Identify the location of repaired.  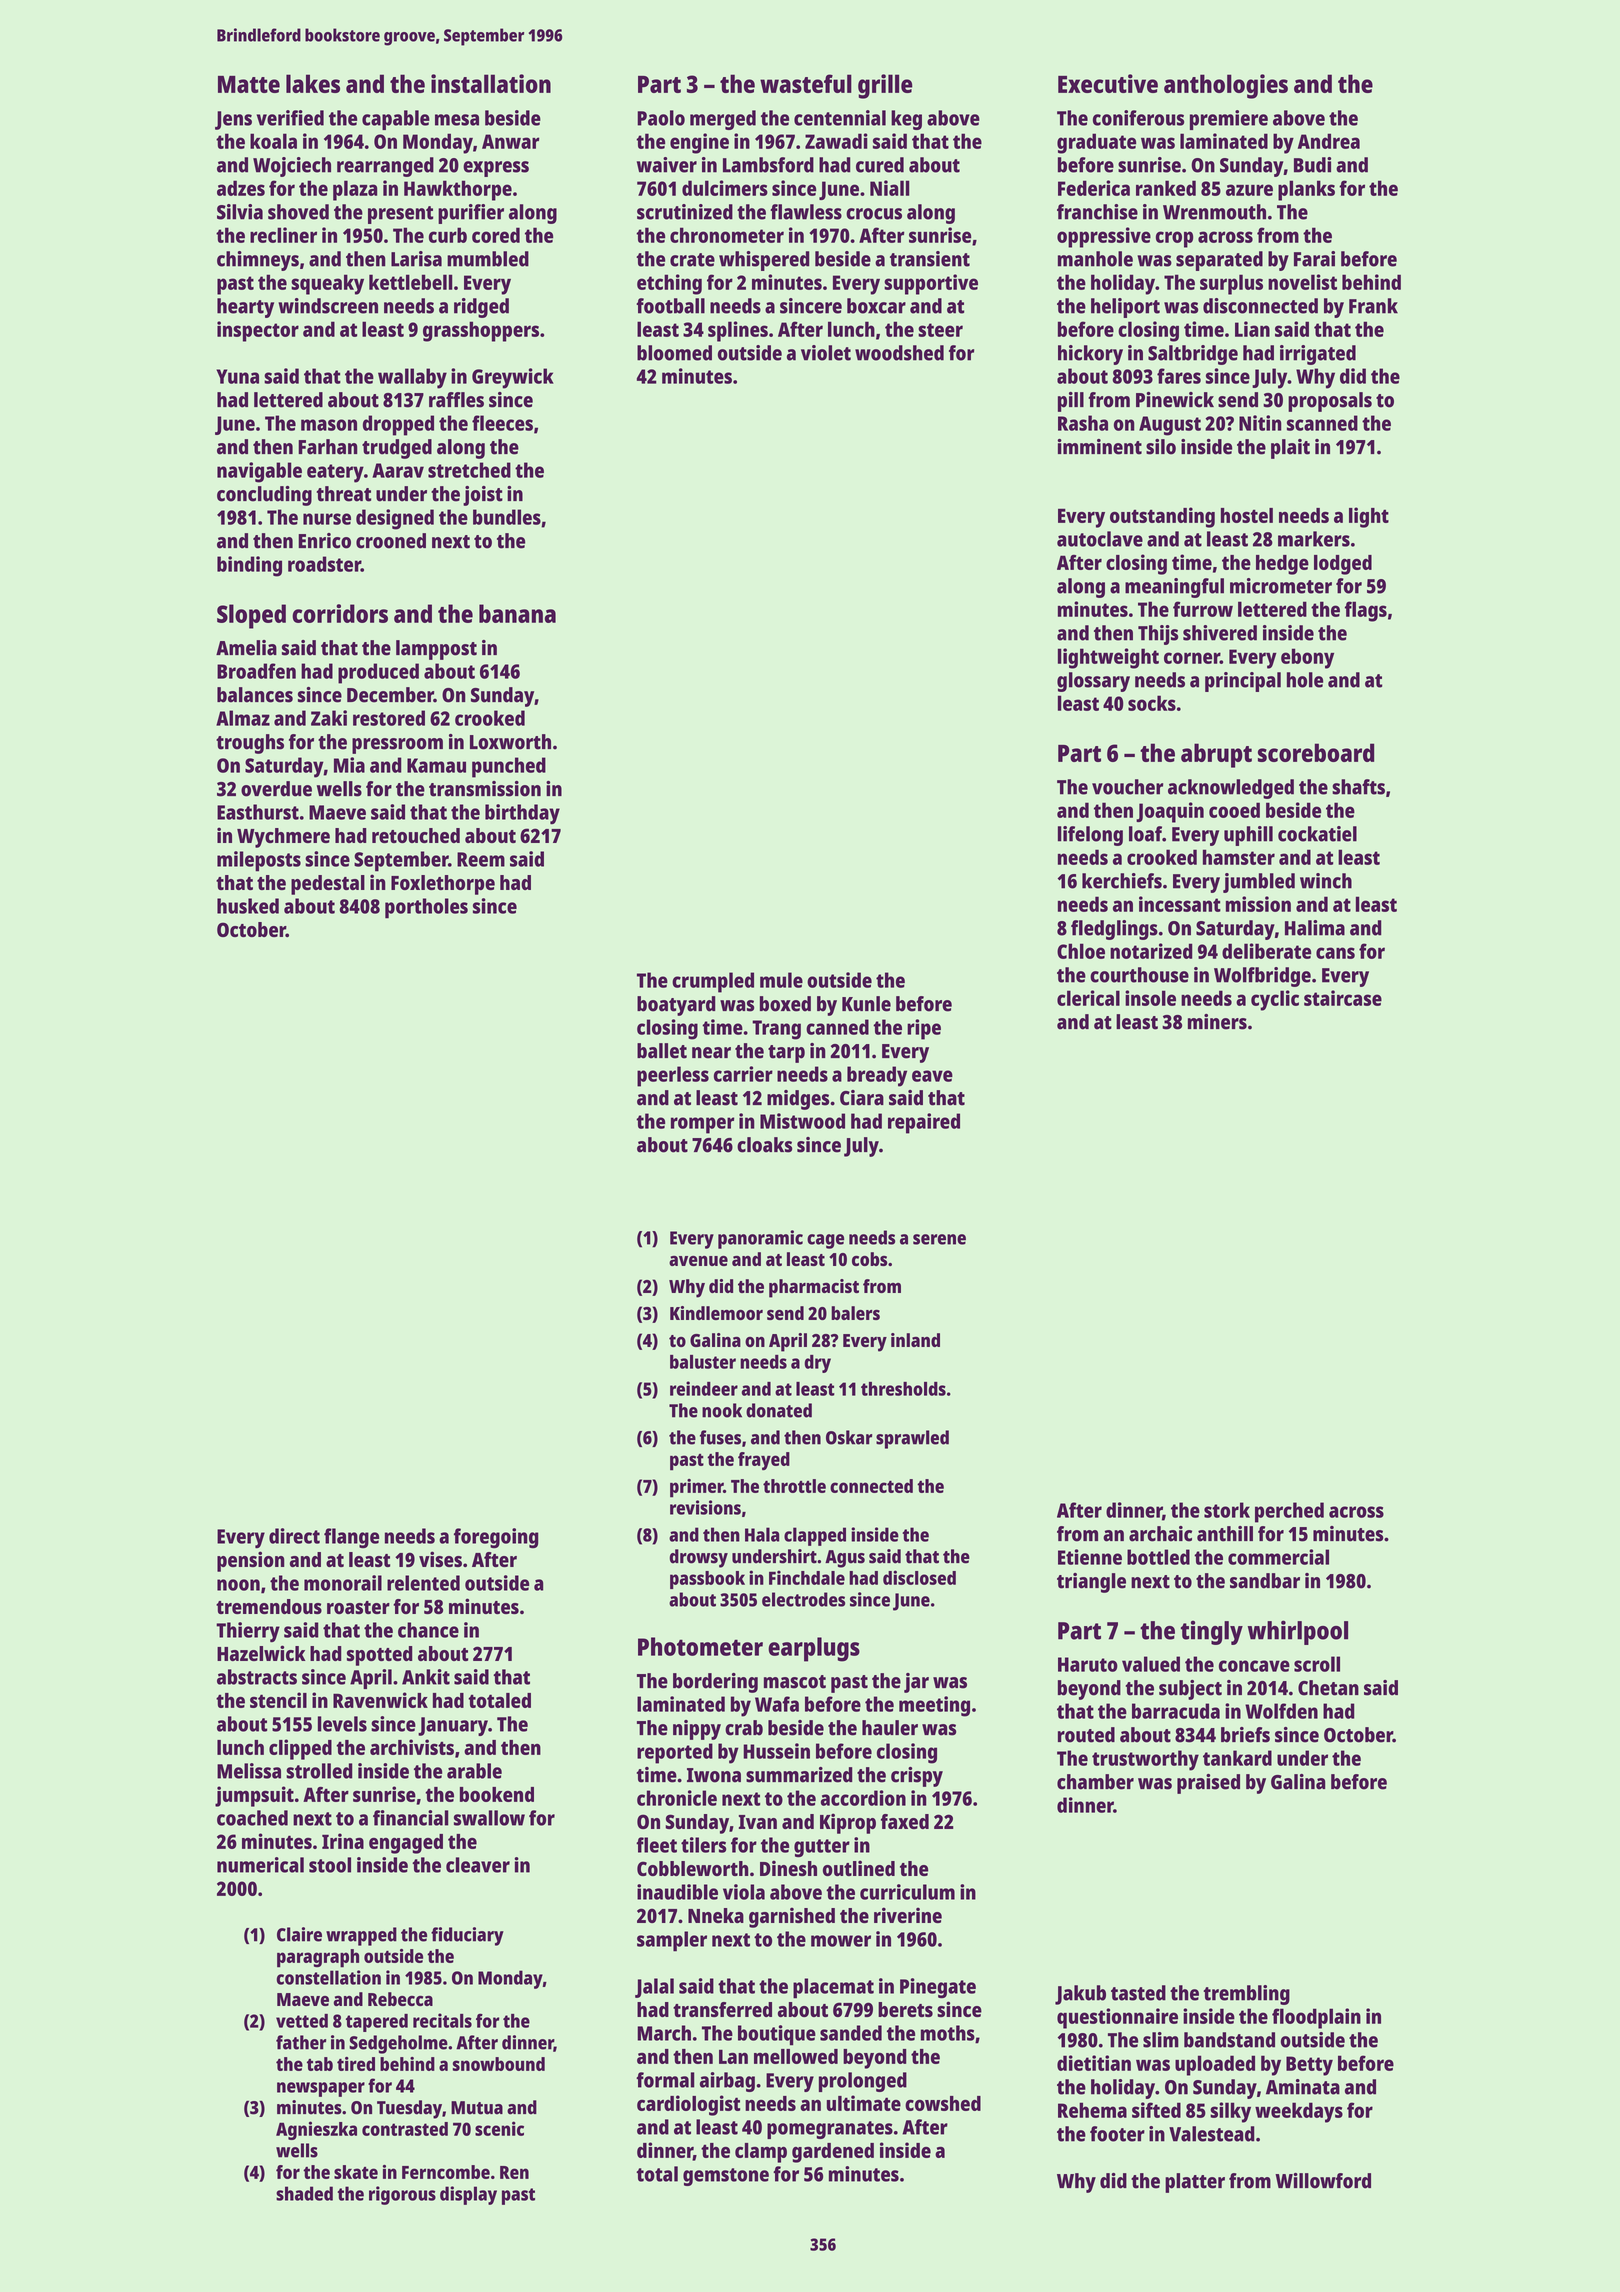
(924, 1123).
